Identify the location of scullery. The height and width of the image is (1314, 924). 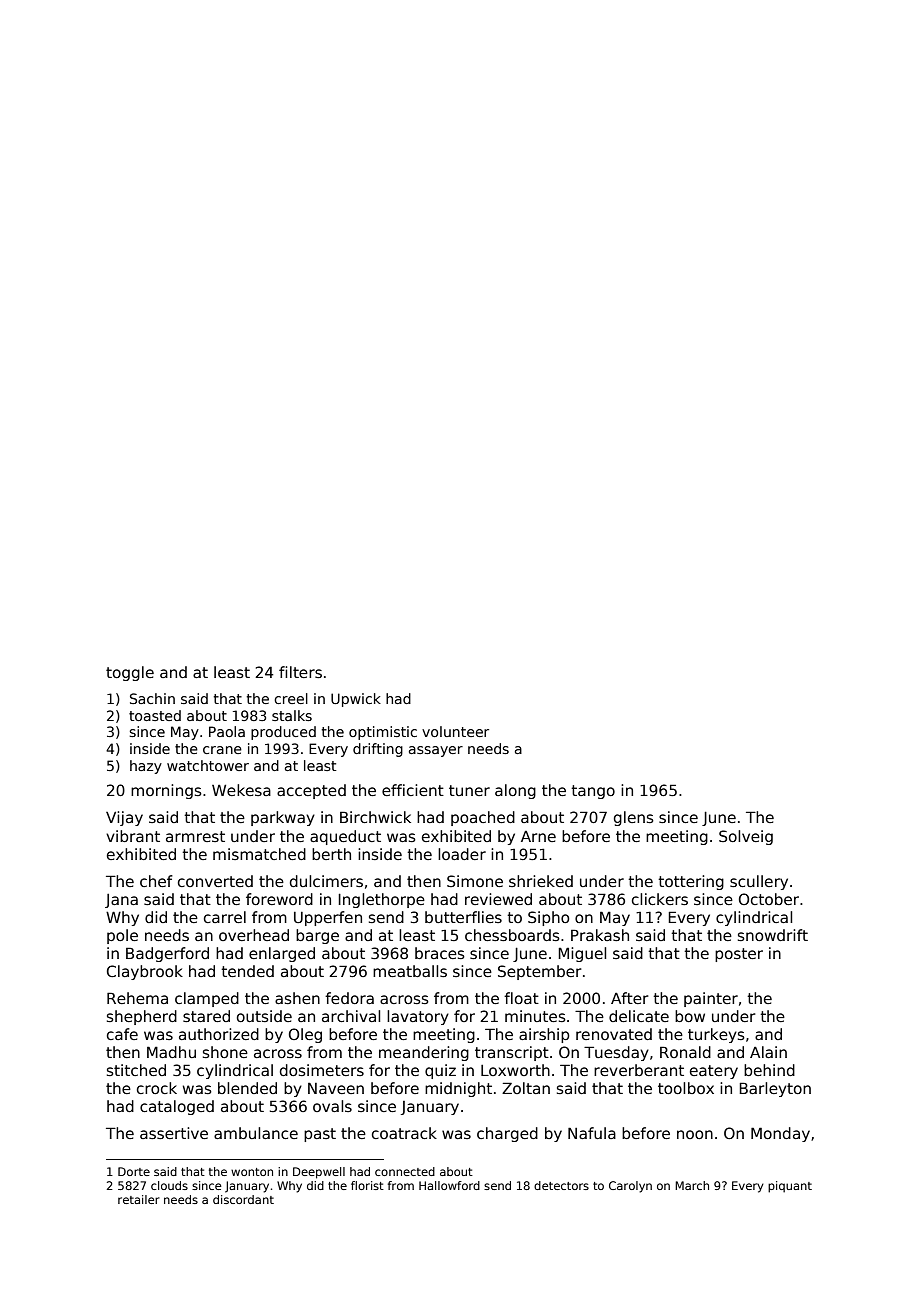
(759, 882).
